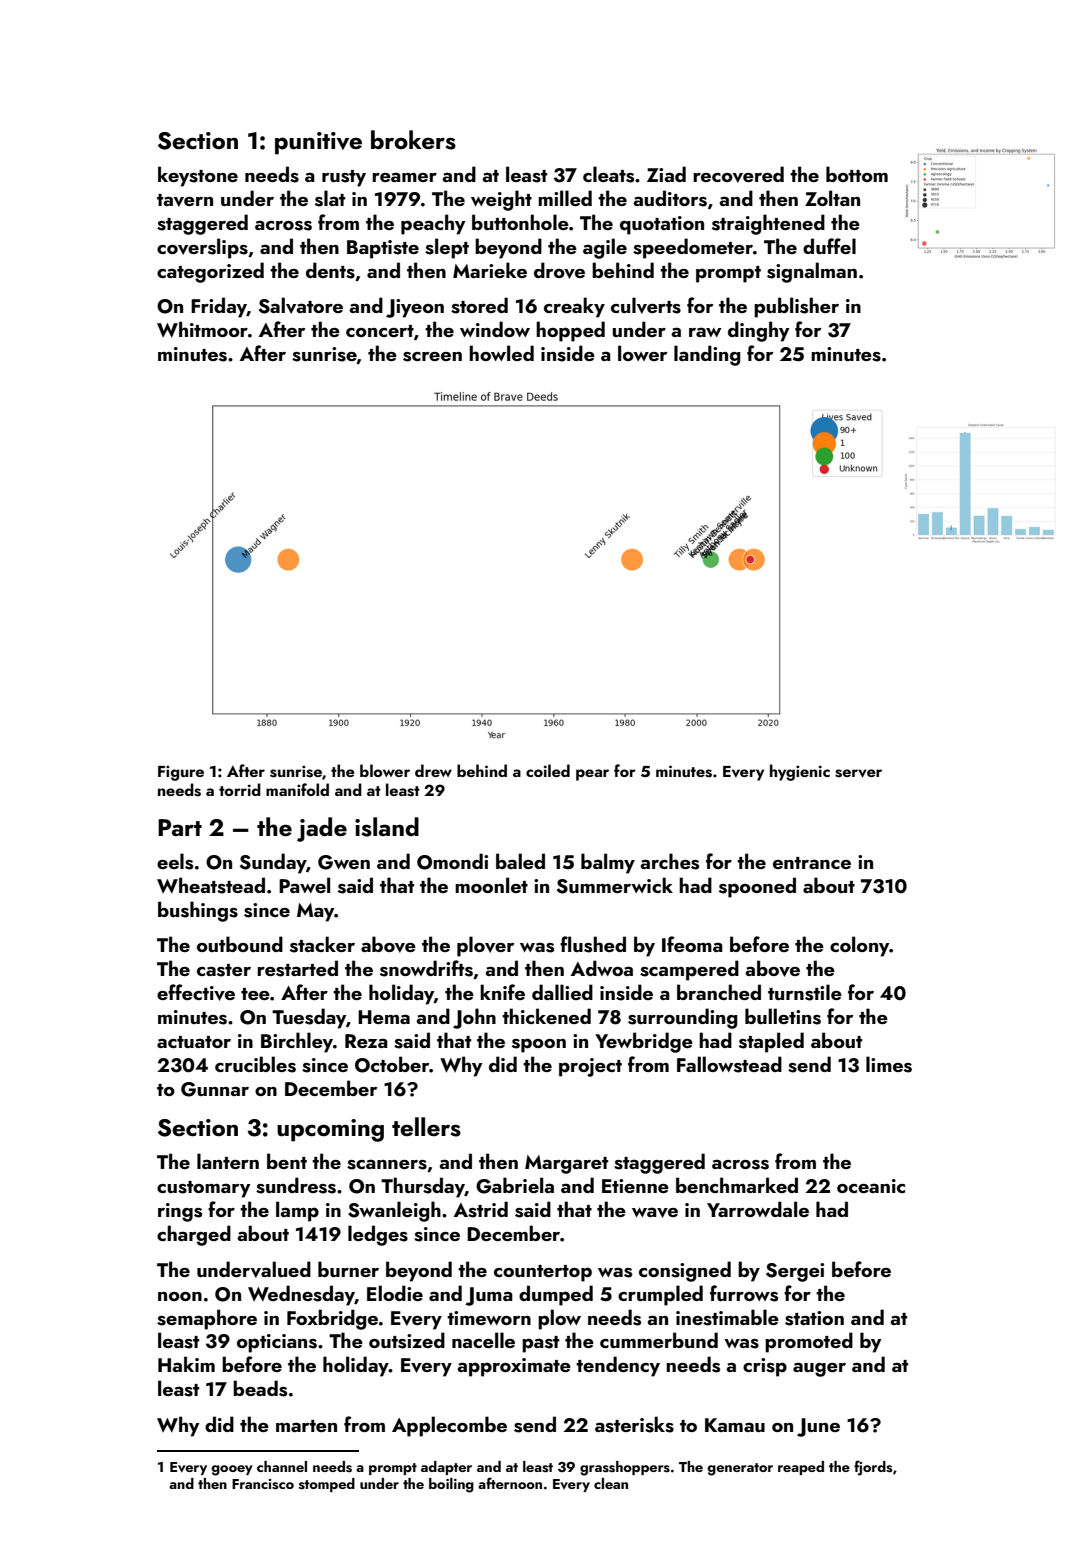  What do you see at coordinates (669, 861) in the page?
I see `arches` at bounding box center [669, 861].
